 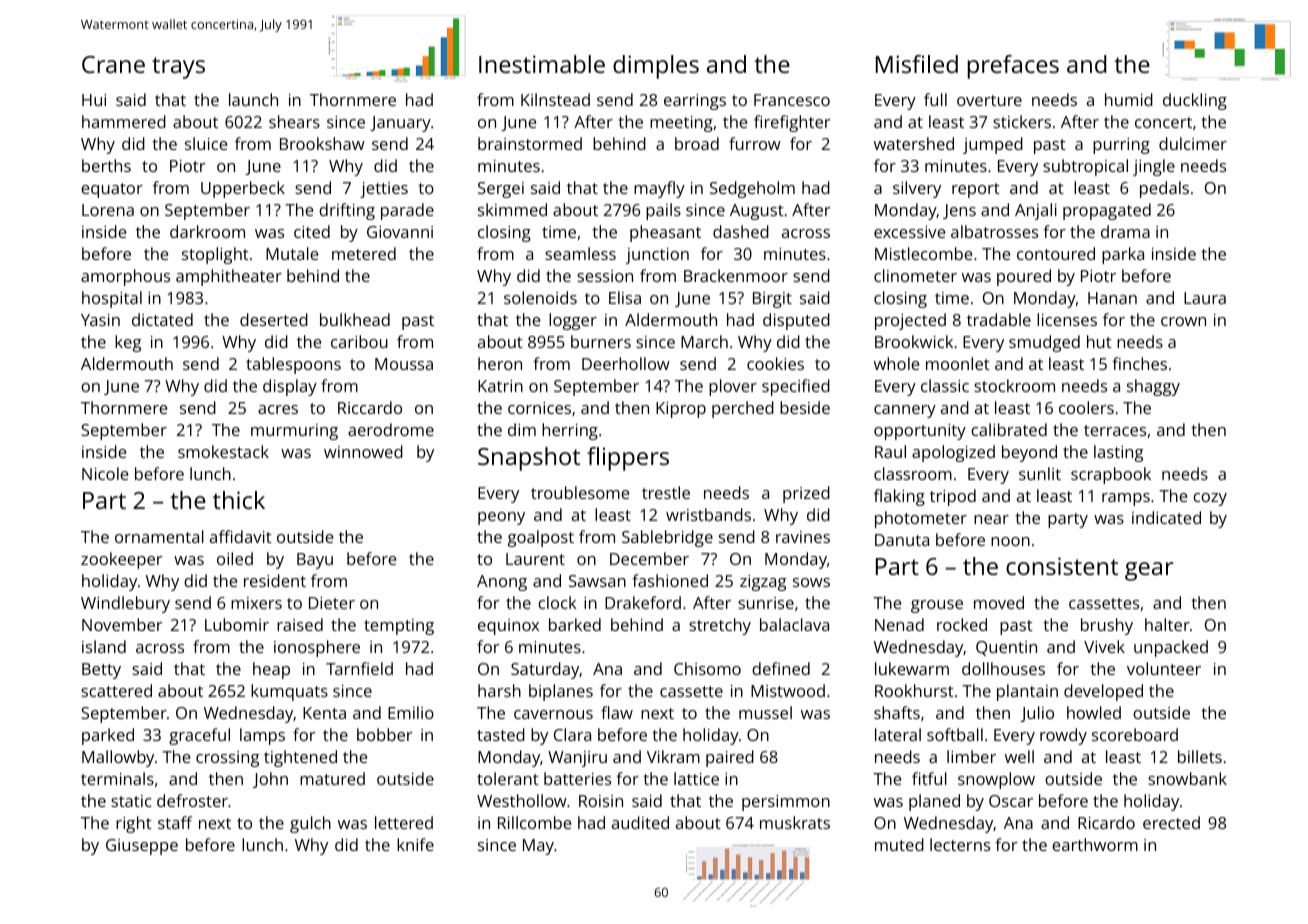 What do you see at coordinates (1029, 453) in the screenshot?
I see `beyond` at bounding box center [1029, 453].
